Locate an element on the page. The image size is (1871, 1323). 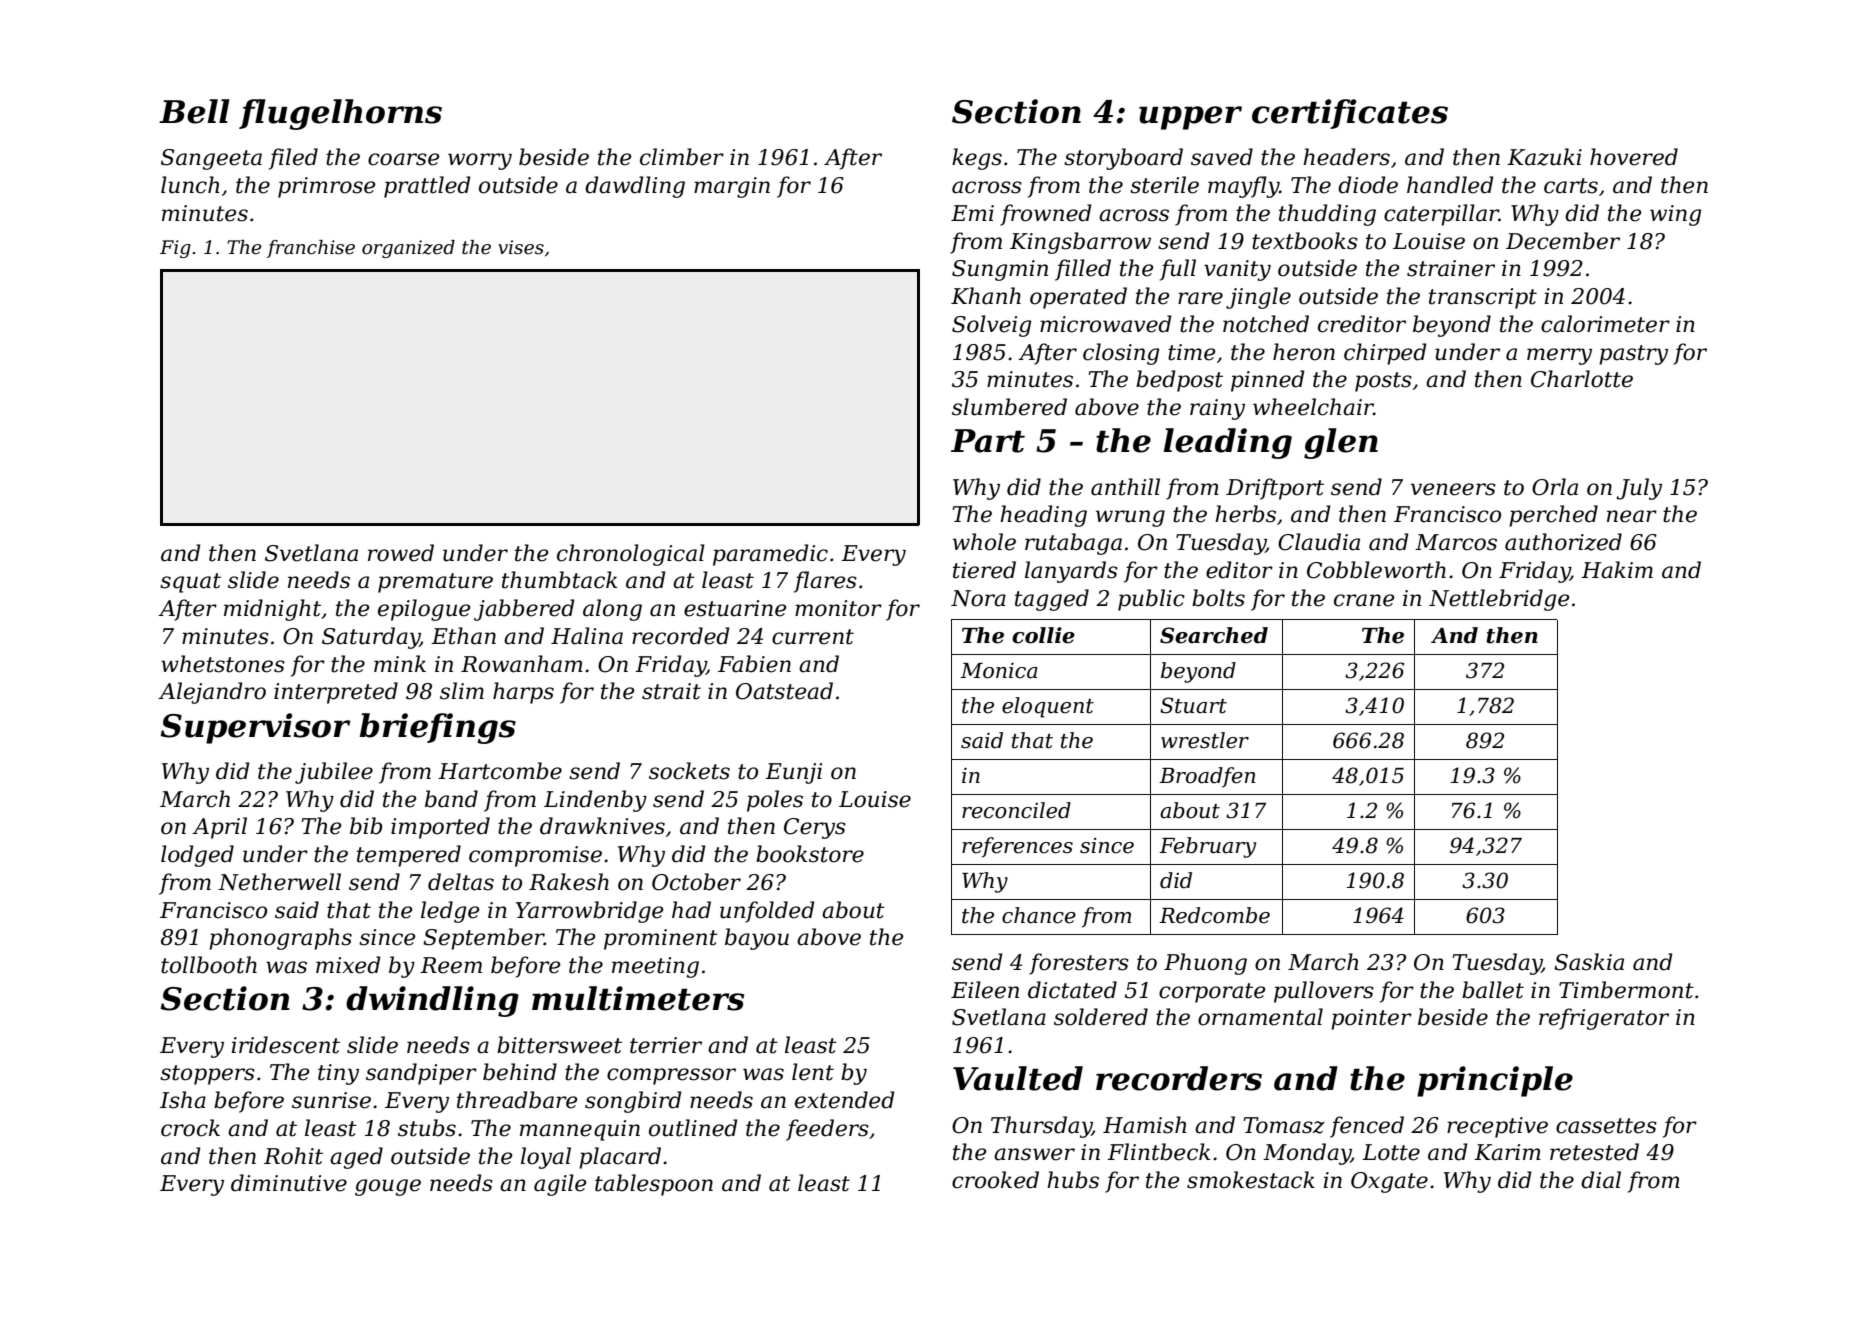
climber is located at coordinates (682, 157).
